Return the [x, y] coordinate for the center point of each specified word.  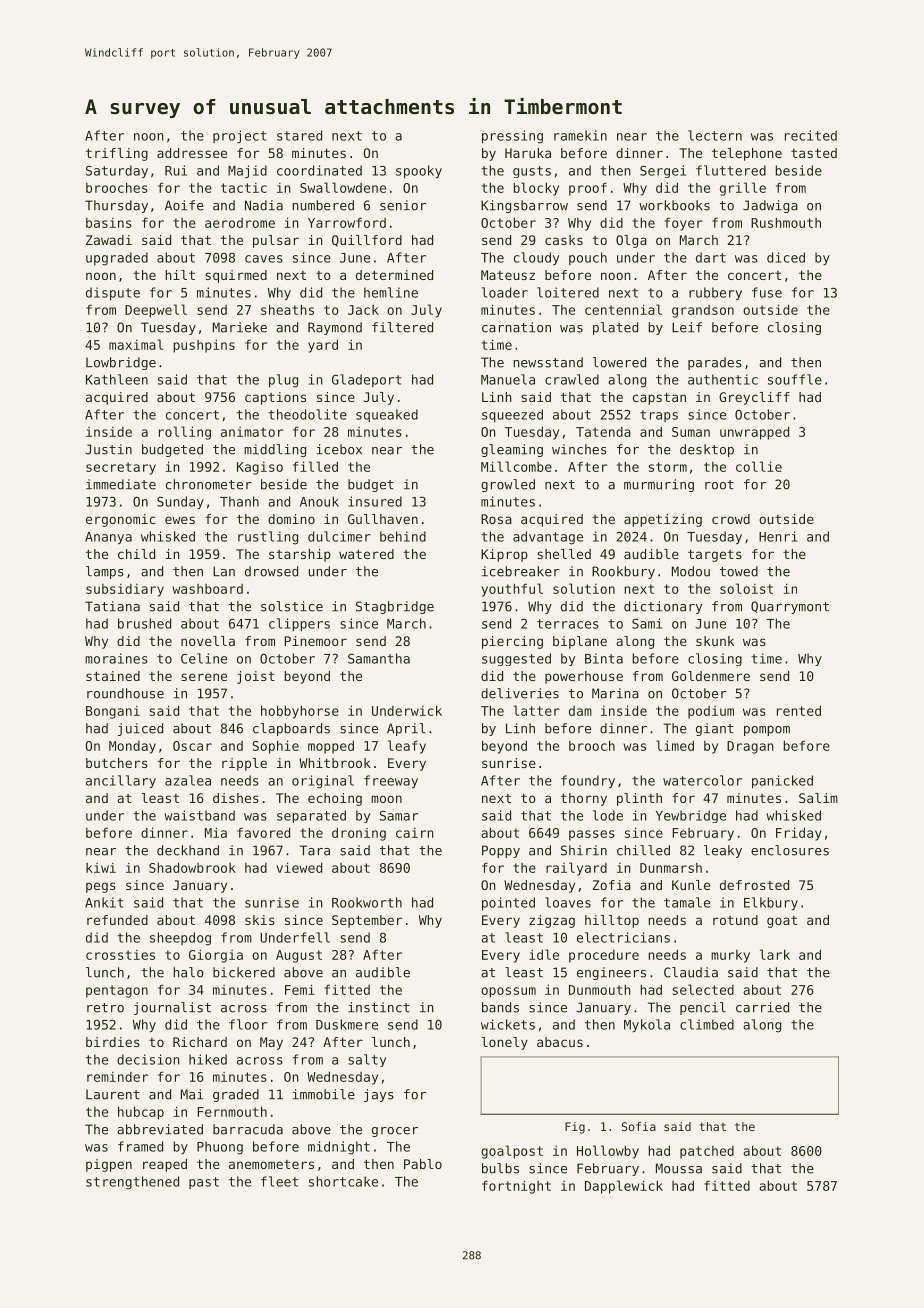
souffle [795, 379]
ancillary [121, 781]
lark [775, 954]
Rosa [496, 519]
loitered [568, 292]
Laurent [113, 1094]
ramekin [580, 135]
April [406, 729]
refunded [117, 920]
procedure [604, 956]
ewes [180, 520]
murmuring [659, 485]
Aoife [184, 205]
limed [675, 745]
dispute [113, 294]
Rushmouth [786, 222]
